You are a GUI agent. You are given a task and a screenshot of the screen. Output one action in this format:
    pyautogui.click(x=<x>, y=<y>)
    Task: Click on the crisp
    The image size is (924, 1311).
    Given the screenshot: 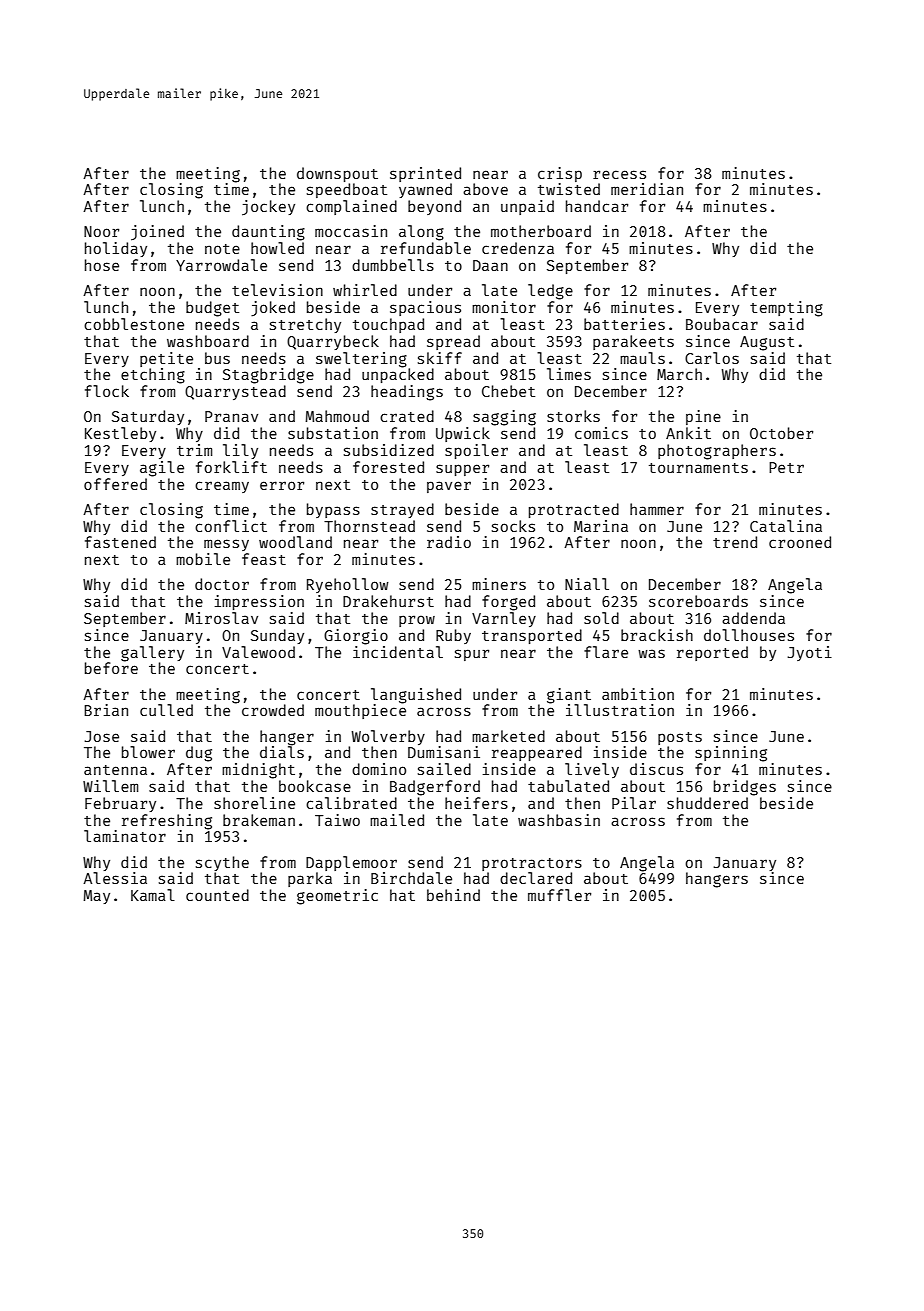 What is the action you would take?
    pyautogui.click(x=560, y=174)
